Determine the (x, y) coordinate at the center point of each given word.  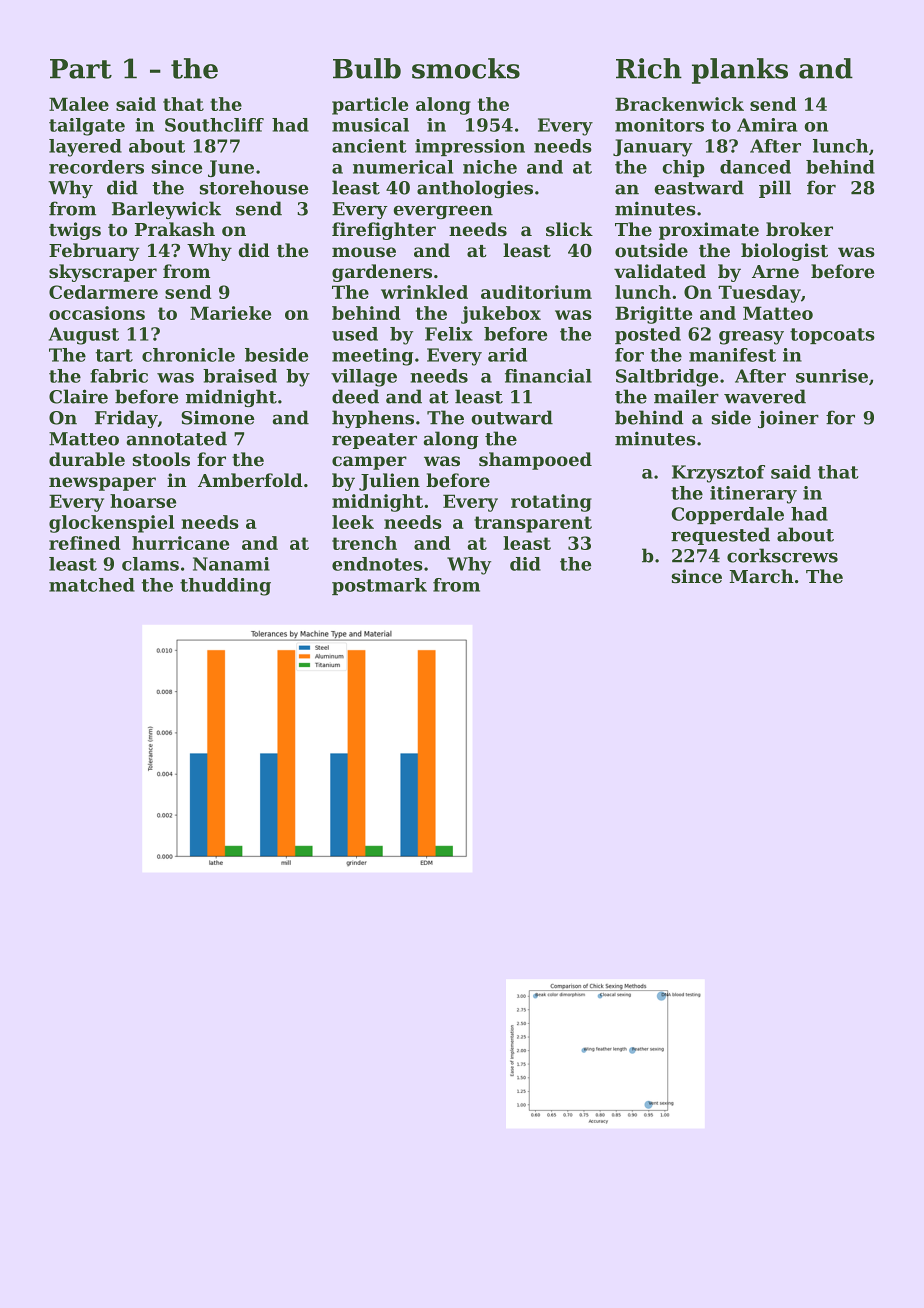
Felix (449, 334)
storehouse (254, 187)
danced (755, 167)
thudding (225, 587)
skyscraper (103, 273)
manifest (732, 355)
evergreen (443, 212)
